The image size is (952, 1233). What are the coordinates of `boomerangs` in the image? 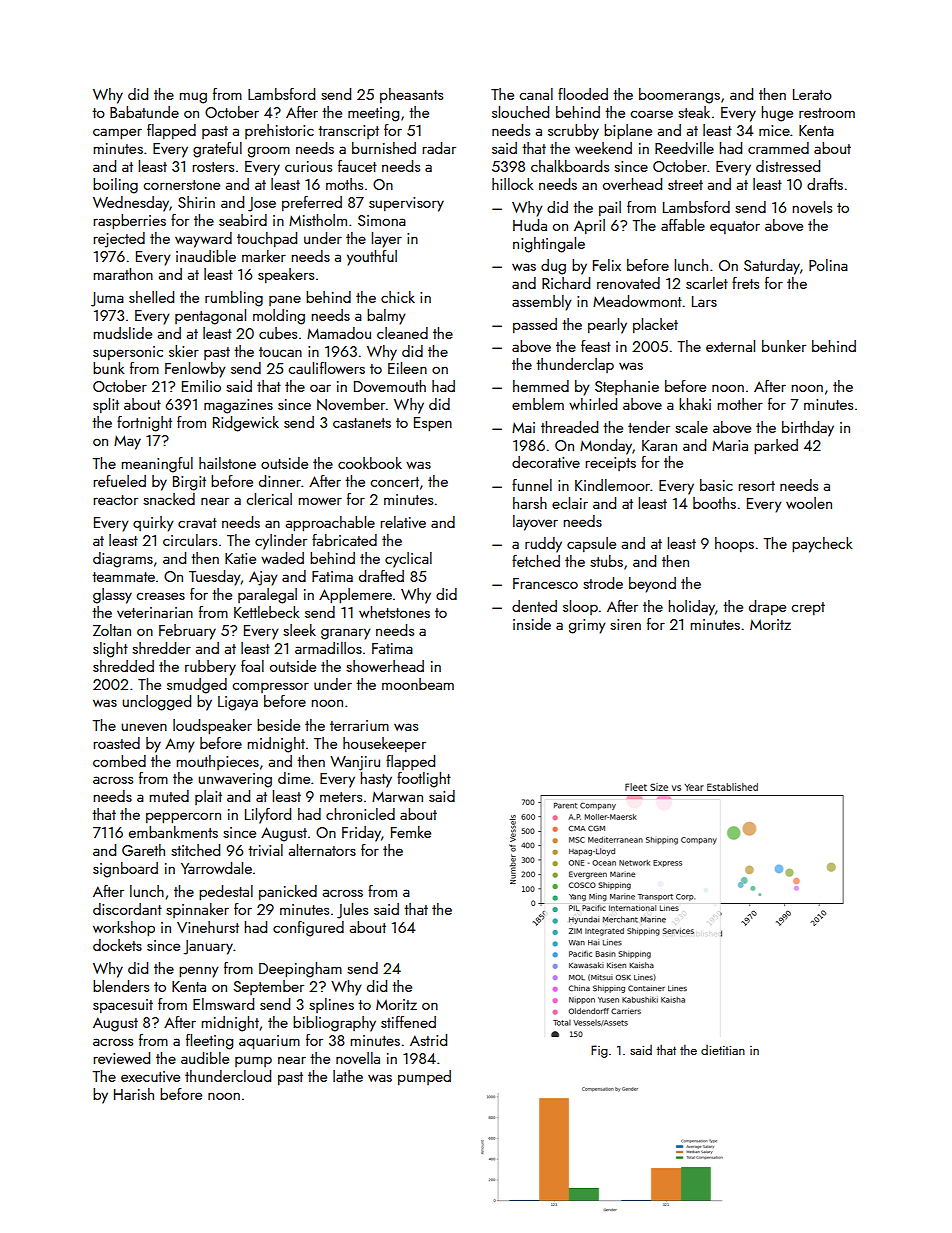 It's located at (679, 96).
